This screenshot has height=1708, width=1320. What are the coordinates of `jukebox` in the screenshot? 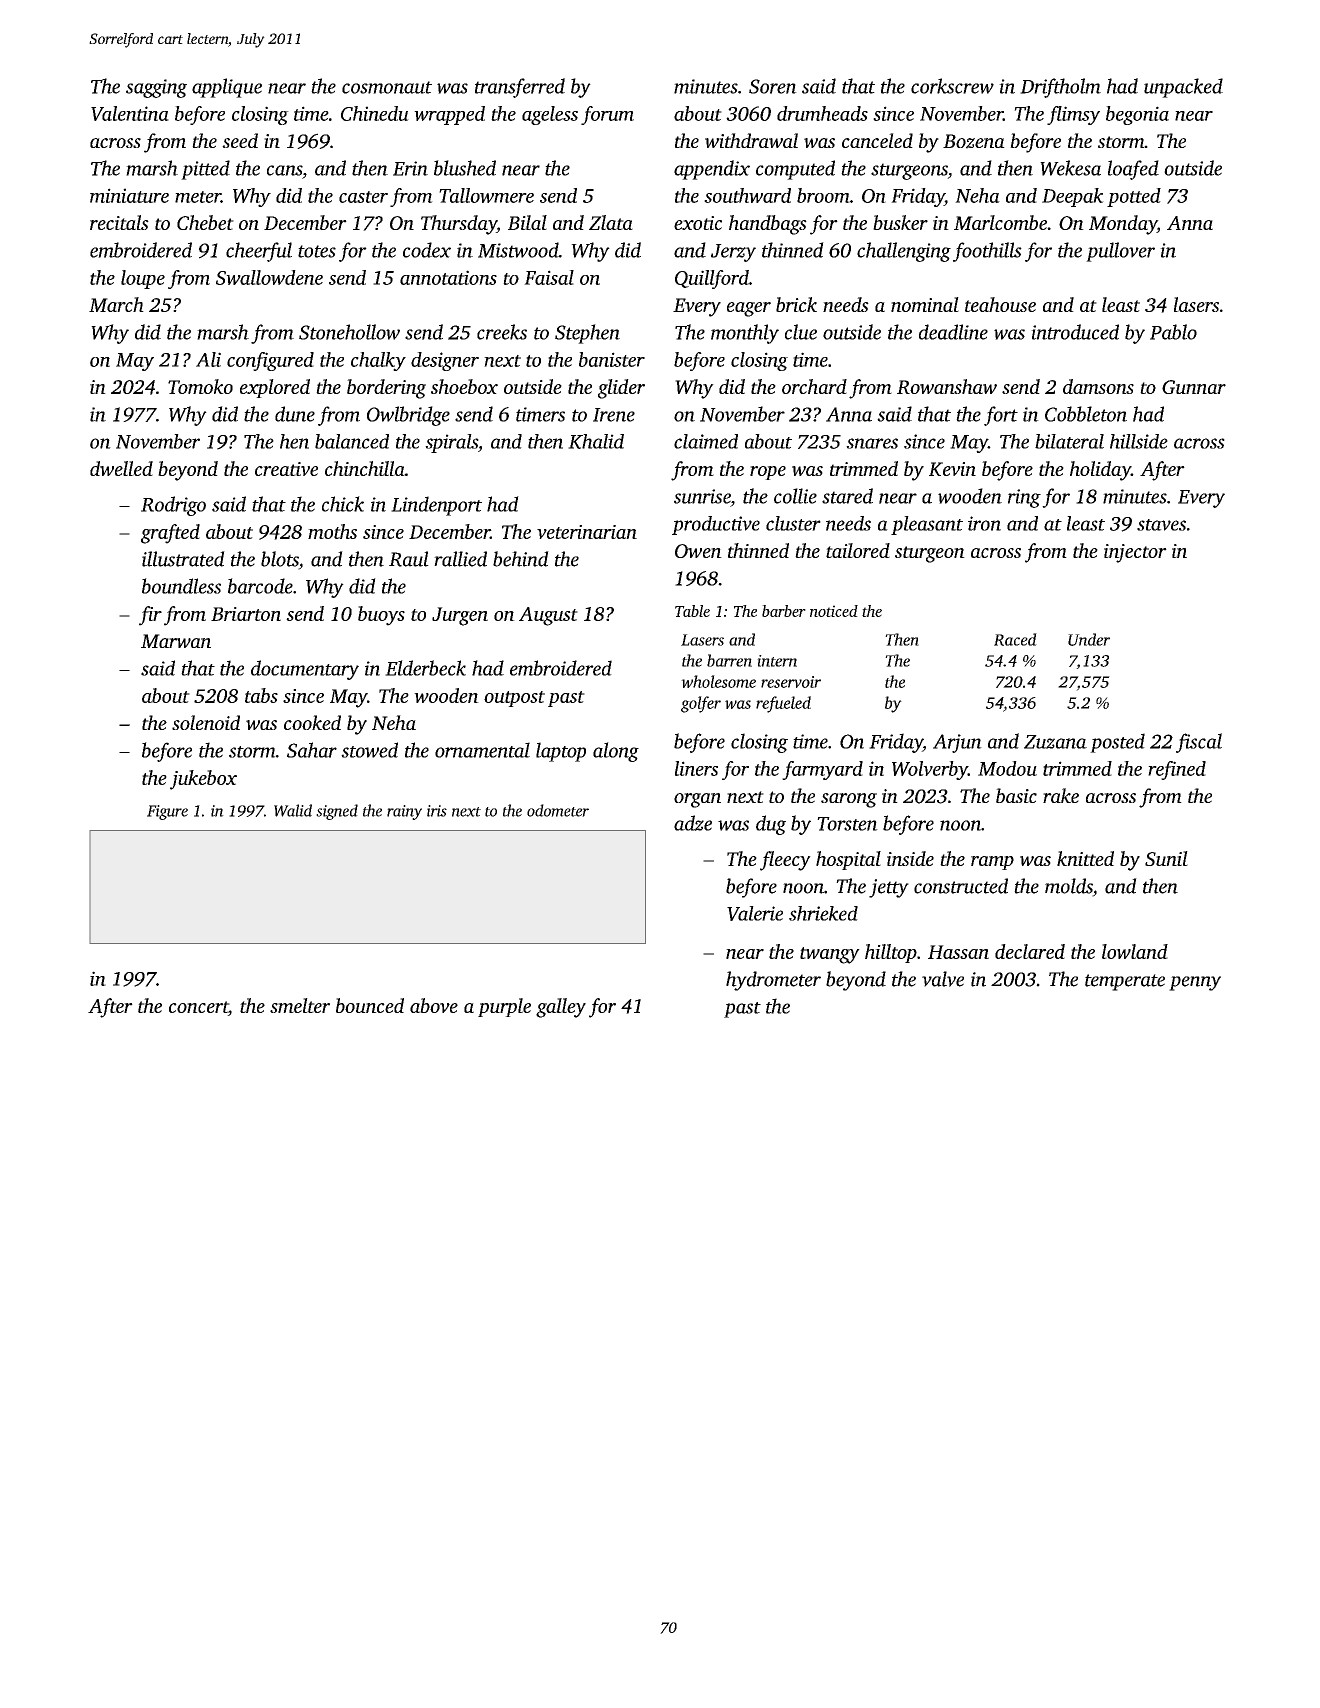 It's located at (203, 780).
